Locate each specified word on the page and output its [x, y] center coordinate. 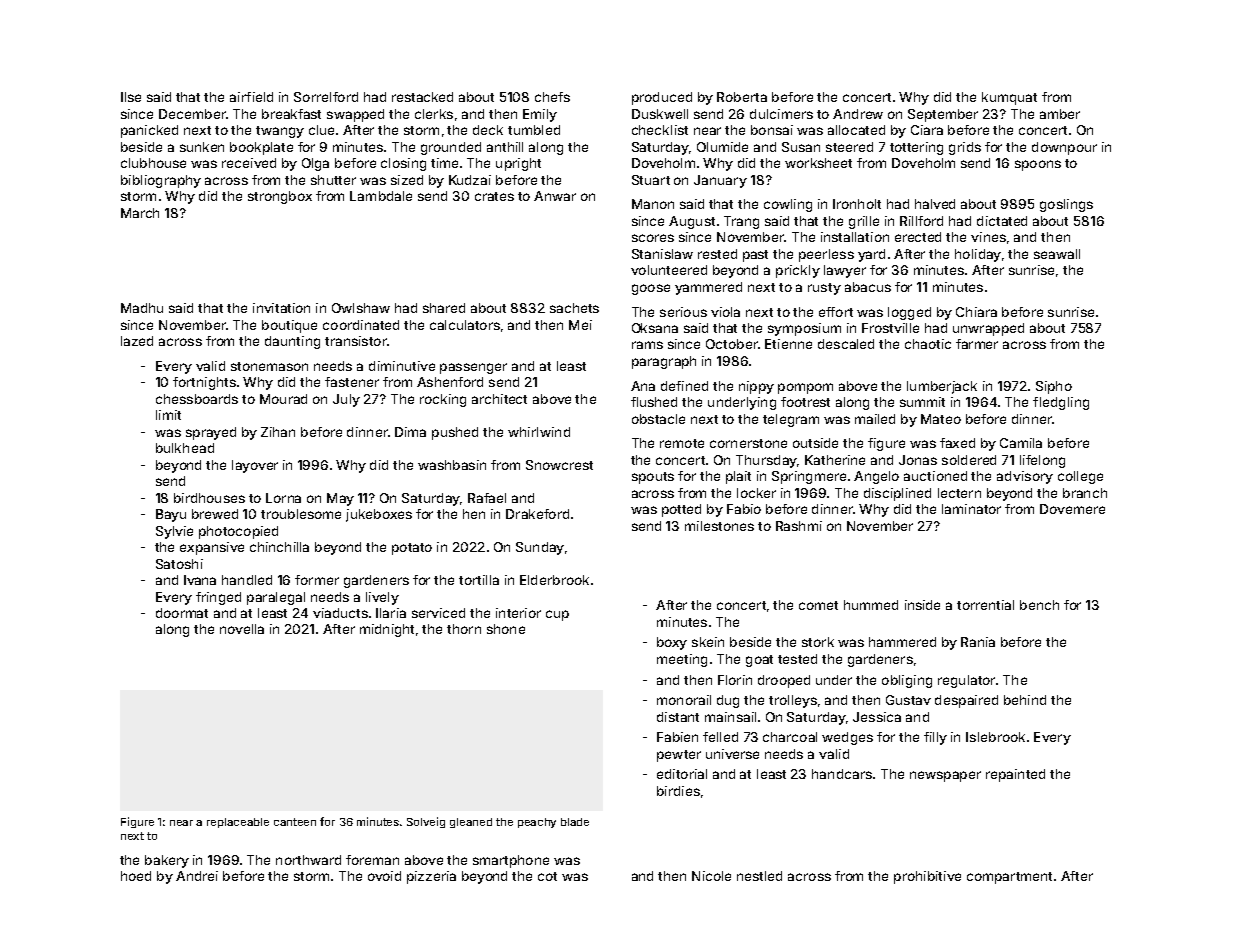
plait [738, 477]
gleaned [471, 823]
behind [1025, 700]
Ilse [131, 97]
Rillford [921, 221]
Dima [410, 432]
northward [308, 860]
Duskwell [660, 114]
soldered [969, 460]
